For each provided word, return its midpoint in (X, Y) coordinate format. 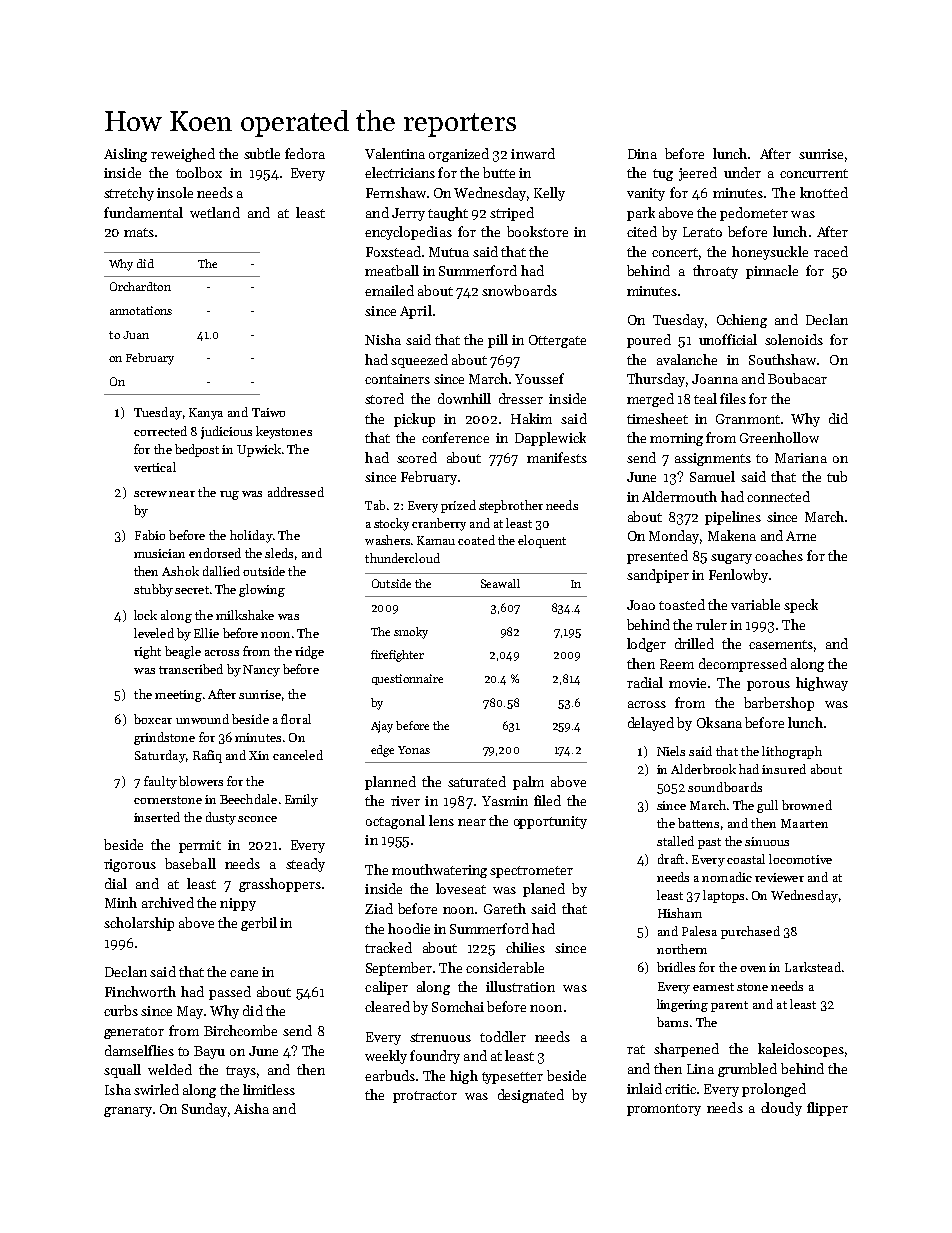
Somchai (458, 1006)
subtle (262, 153)
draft (671, 859)
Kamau (436, 540)
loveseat (461, 888)
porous (768, 686)
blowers (201, 781)
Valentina (395, 153)
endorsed (215, 553)
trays (241, 1072)
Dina (642, 154)
